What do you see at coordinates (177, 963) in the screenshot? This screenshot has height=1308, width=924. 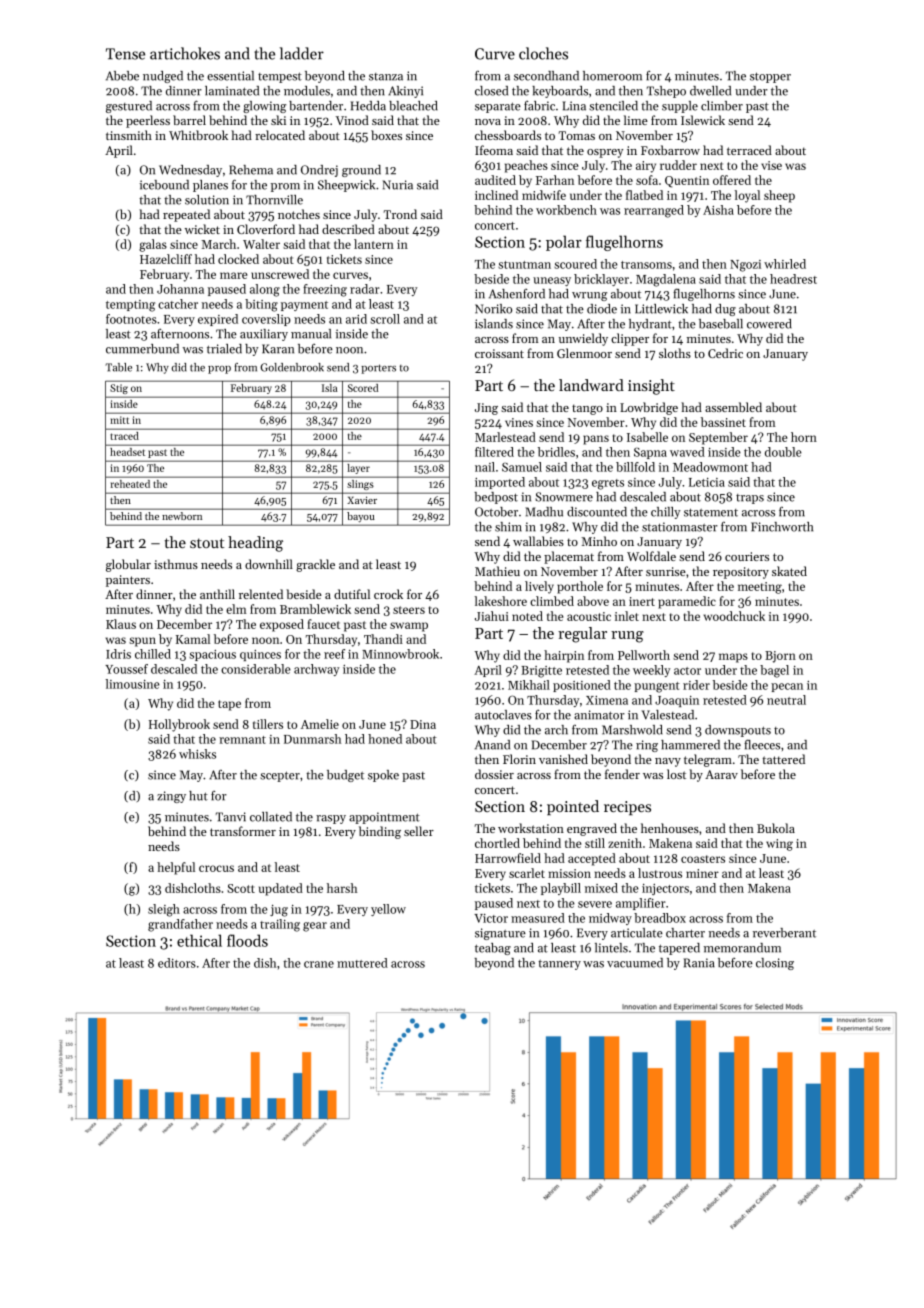 I see `editors` at bounding box center [177, 963].
